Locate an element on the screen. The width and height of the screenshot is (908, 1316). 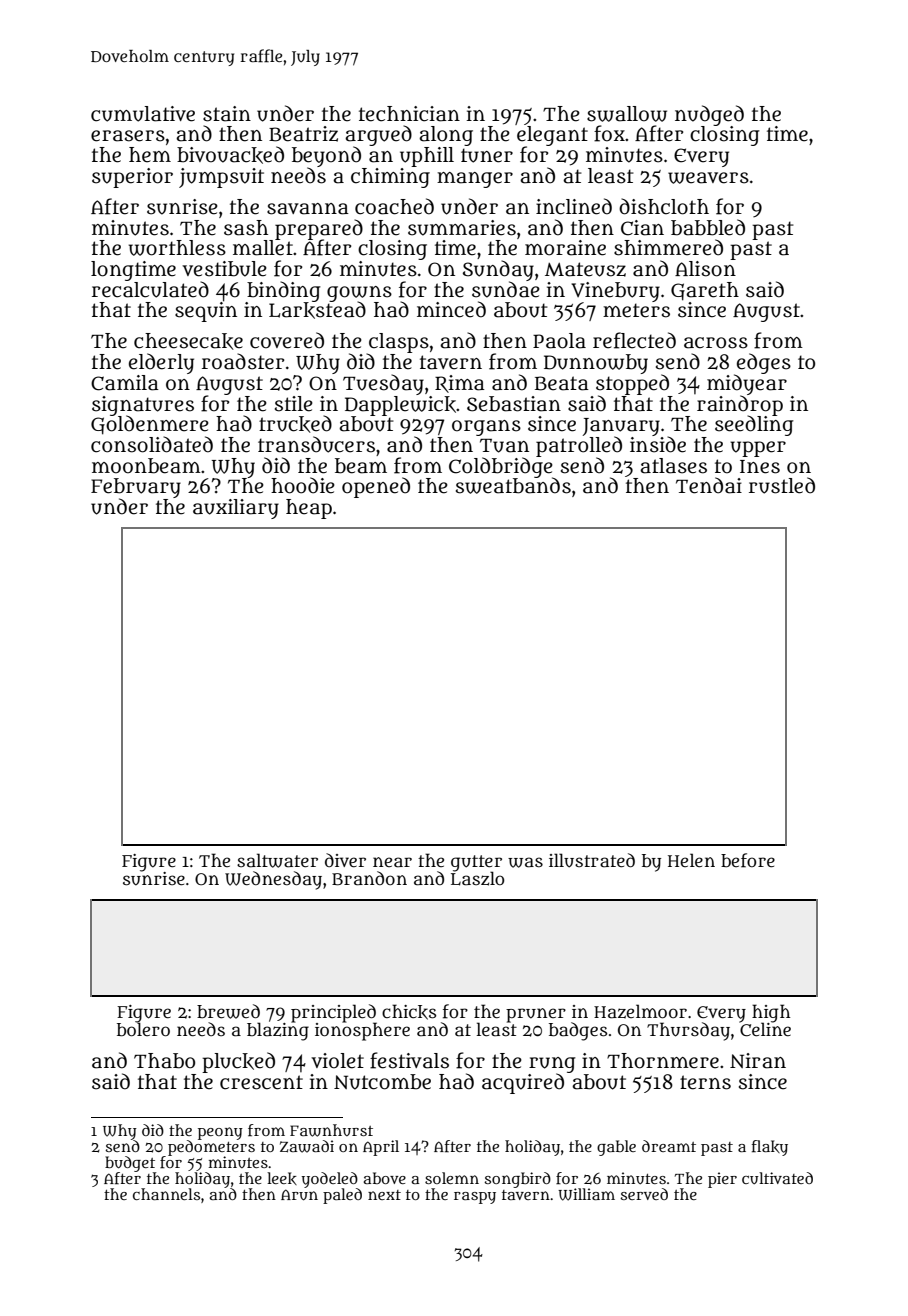
February is located at coordinates (136, 488).
